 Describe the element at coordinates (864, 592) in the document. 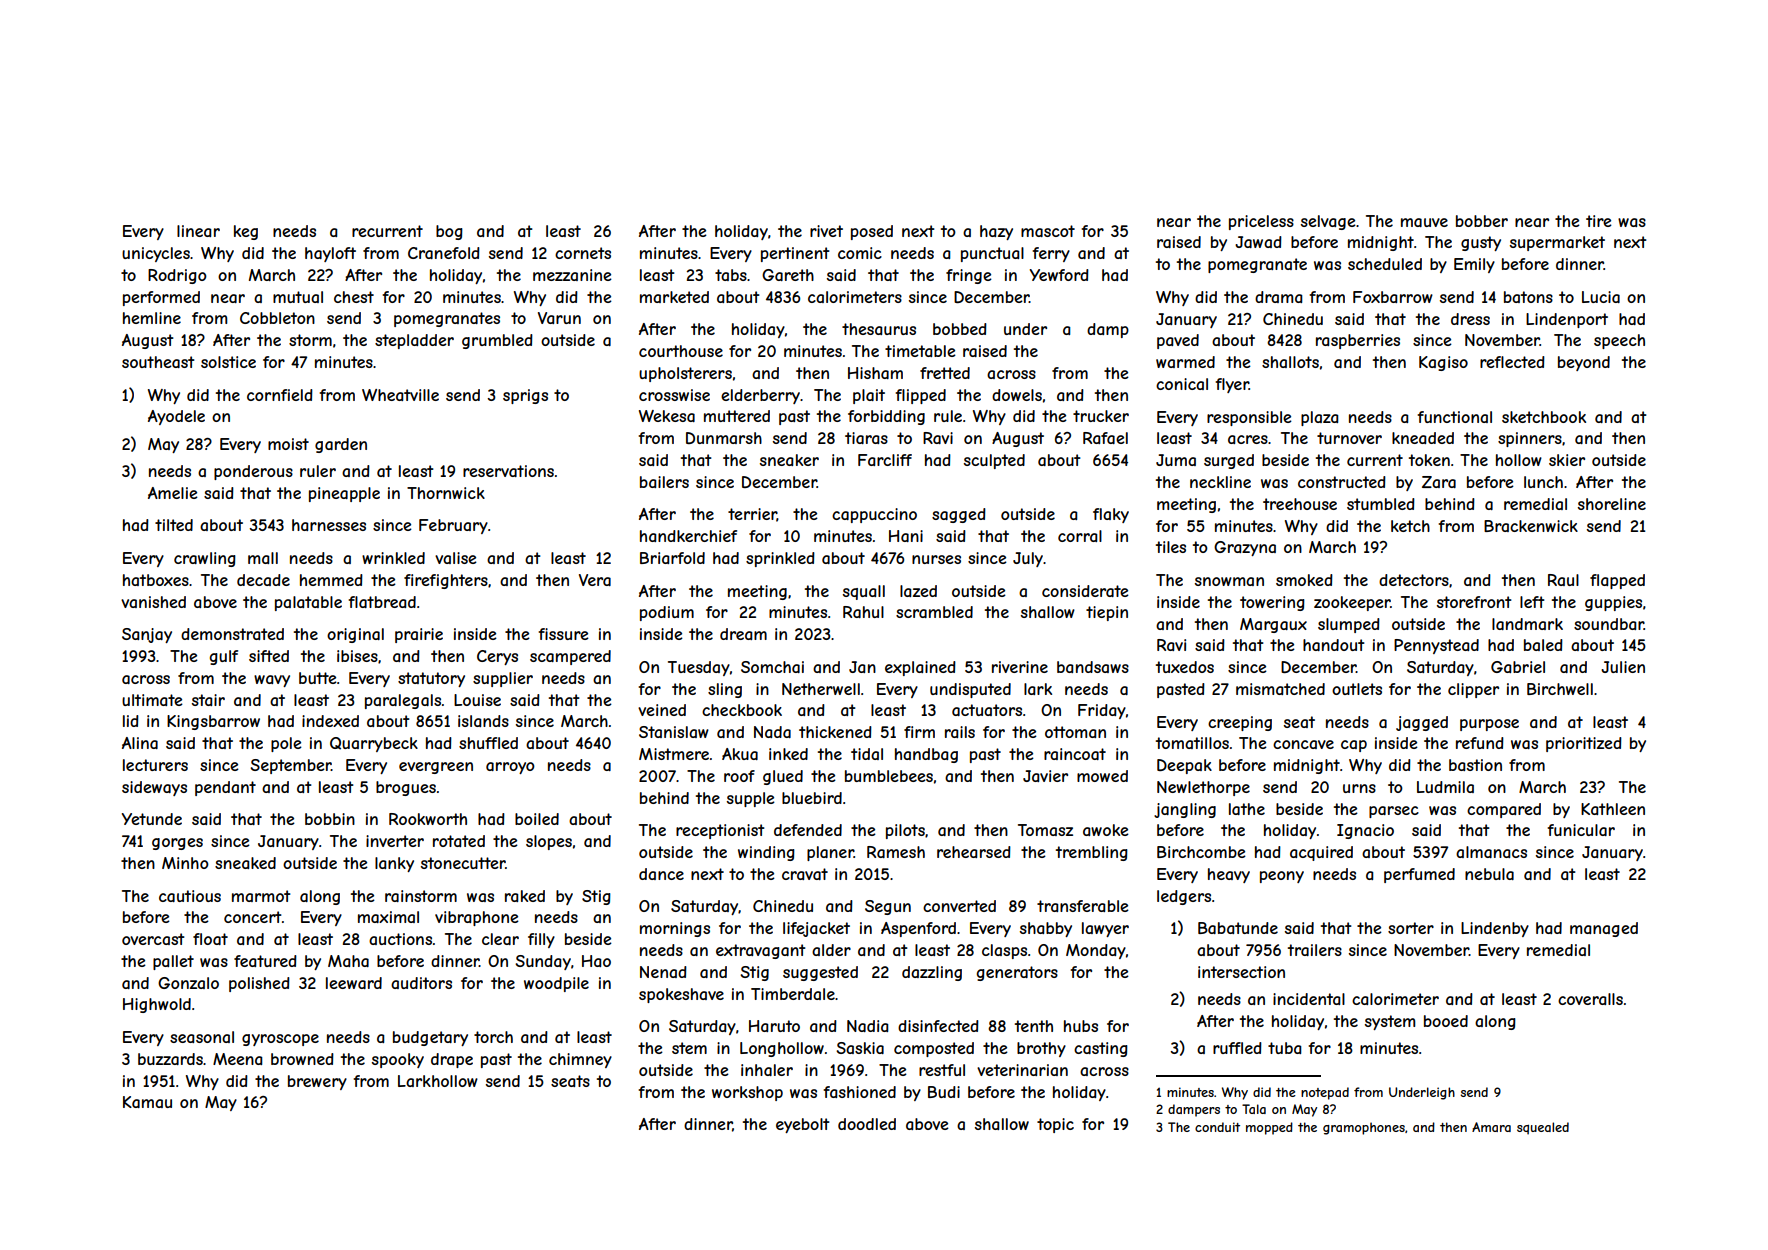

I see `squall` at that location.
